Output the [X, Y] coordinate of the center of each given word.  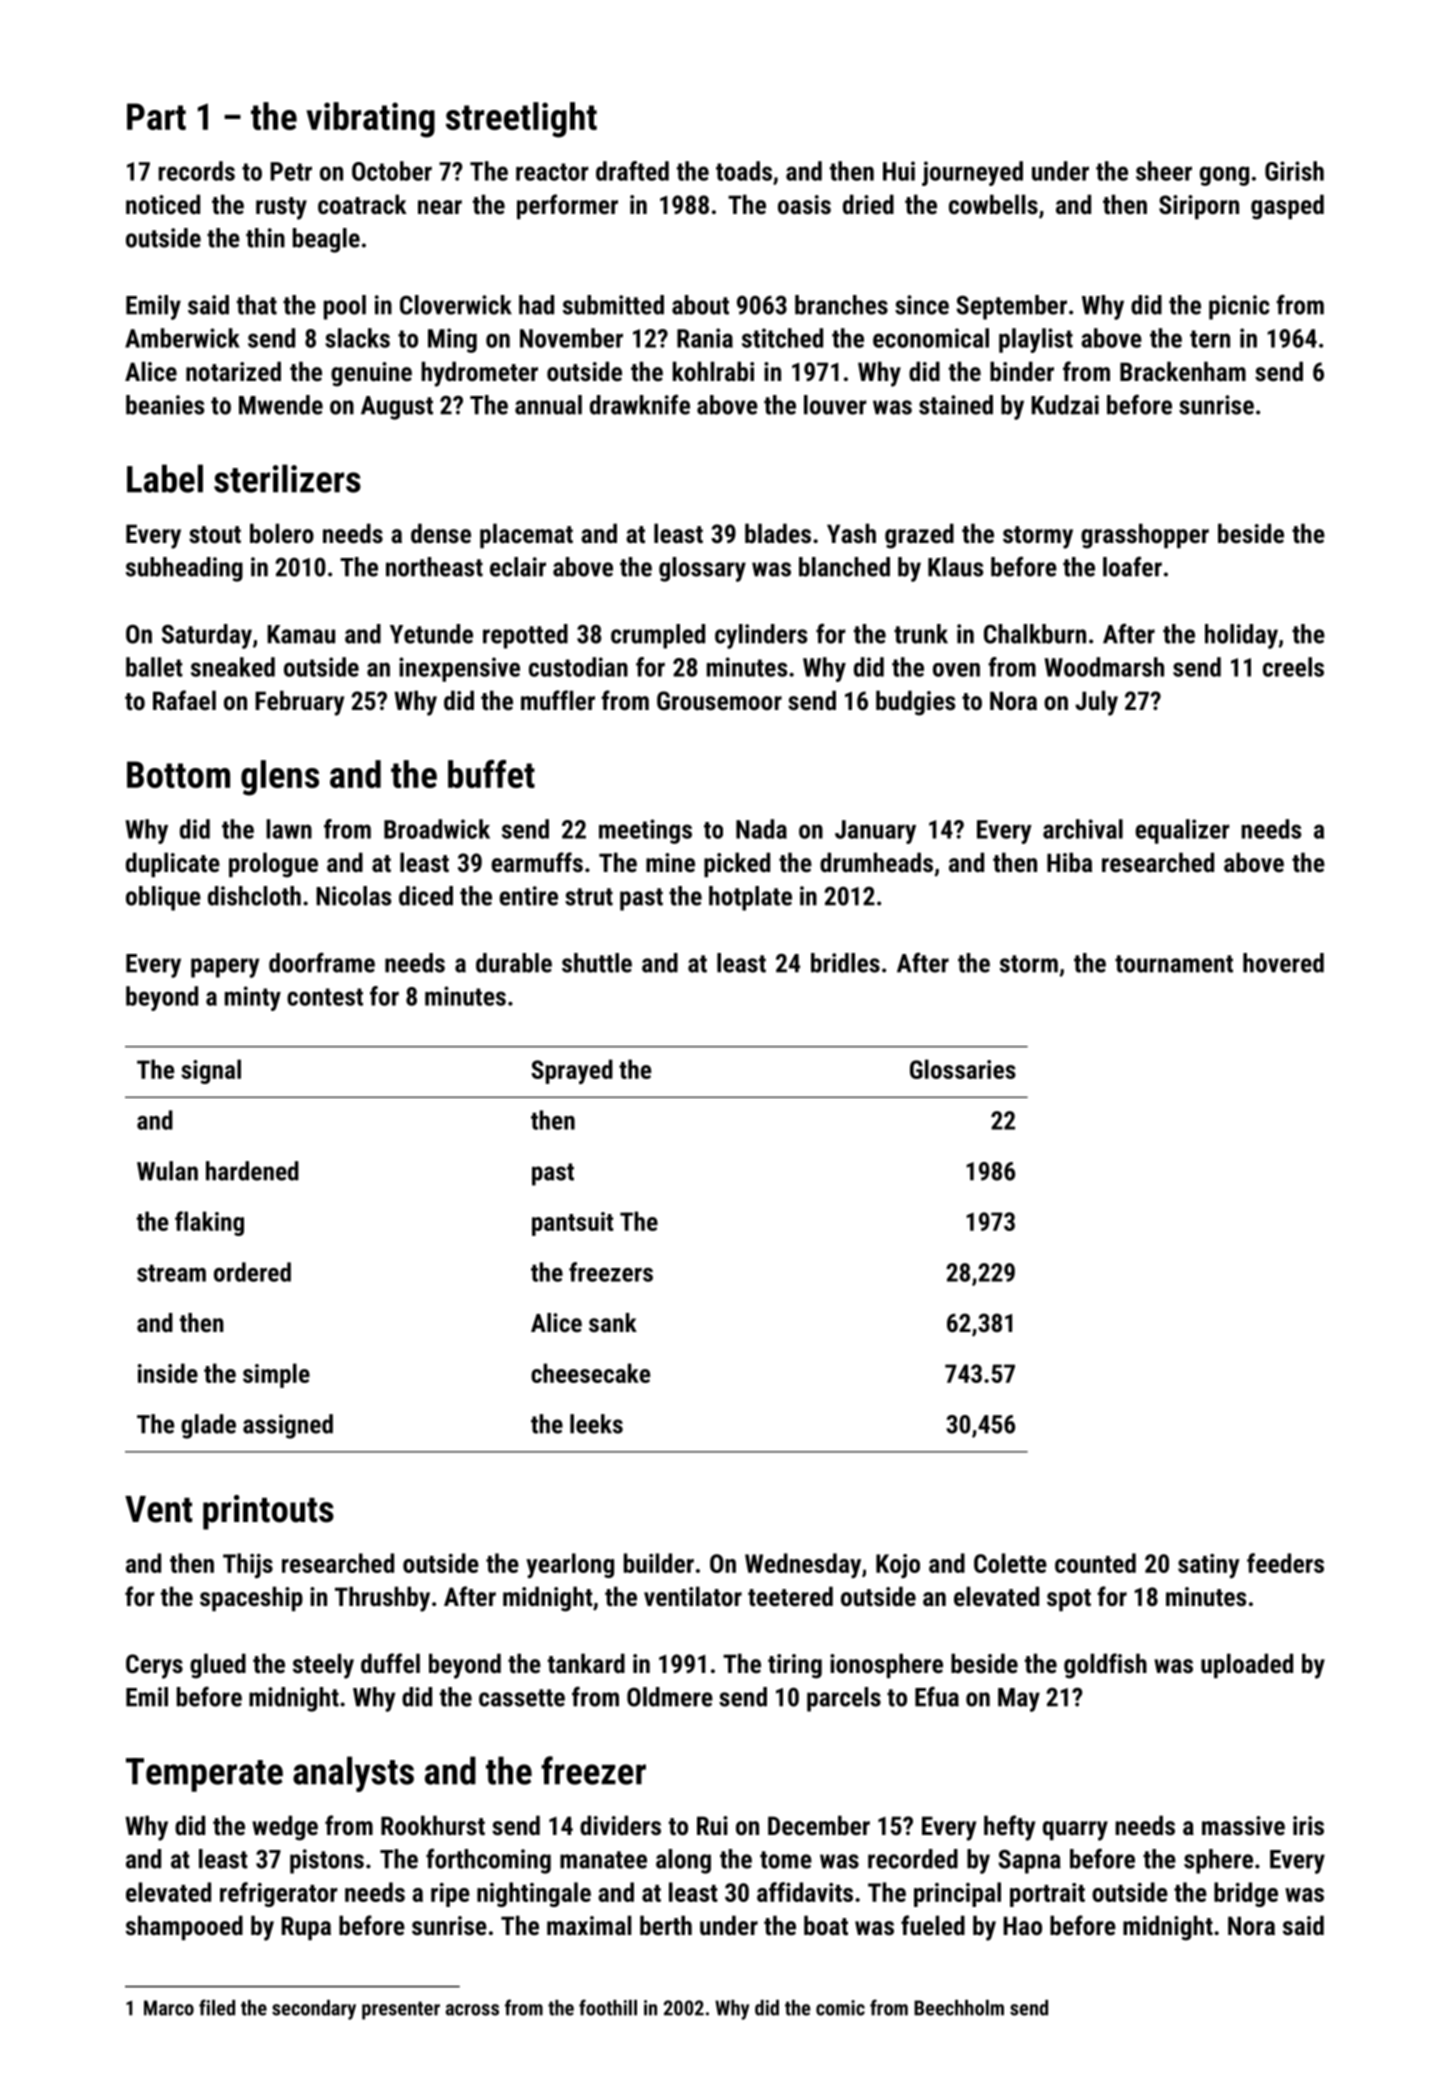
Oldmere [670, 1697]
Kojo [898, 1566]
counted [1095, 1563]
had [536, 305]
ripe [450, 1895]
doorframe [322, 962]
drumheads [876, 862]
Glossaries [963, 1069]
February [299, 703]
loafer [1132, 566]
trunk [921, 634]
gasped [1287, 207]
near [440, 207]
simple [276, 1375]
